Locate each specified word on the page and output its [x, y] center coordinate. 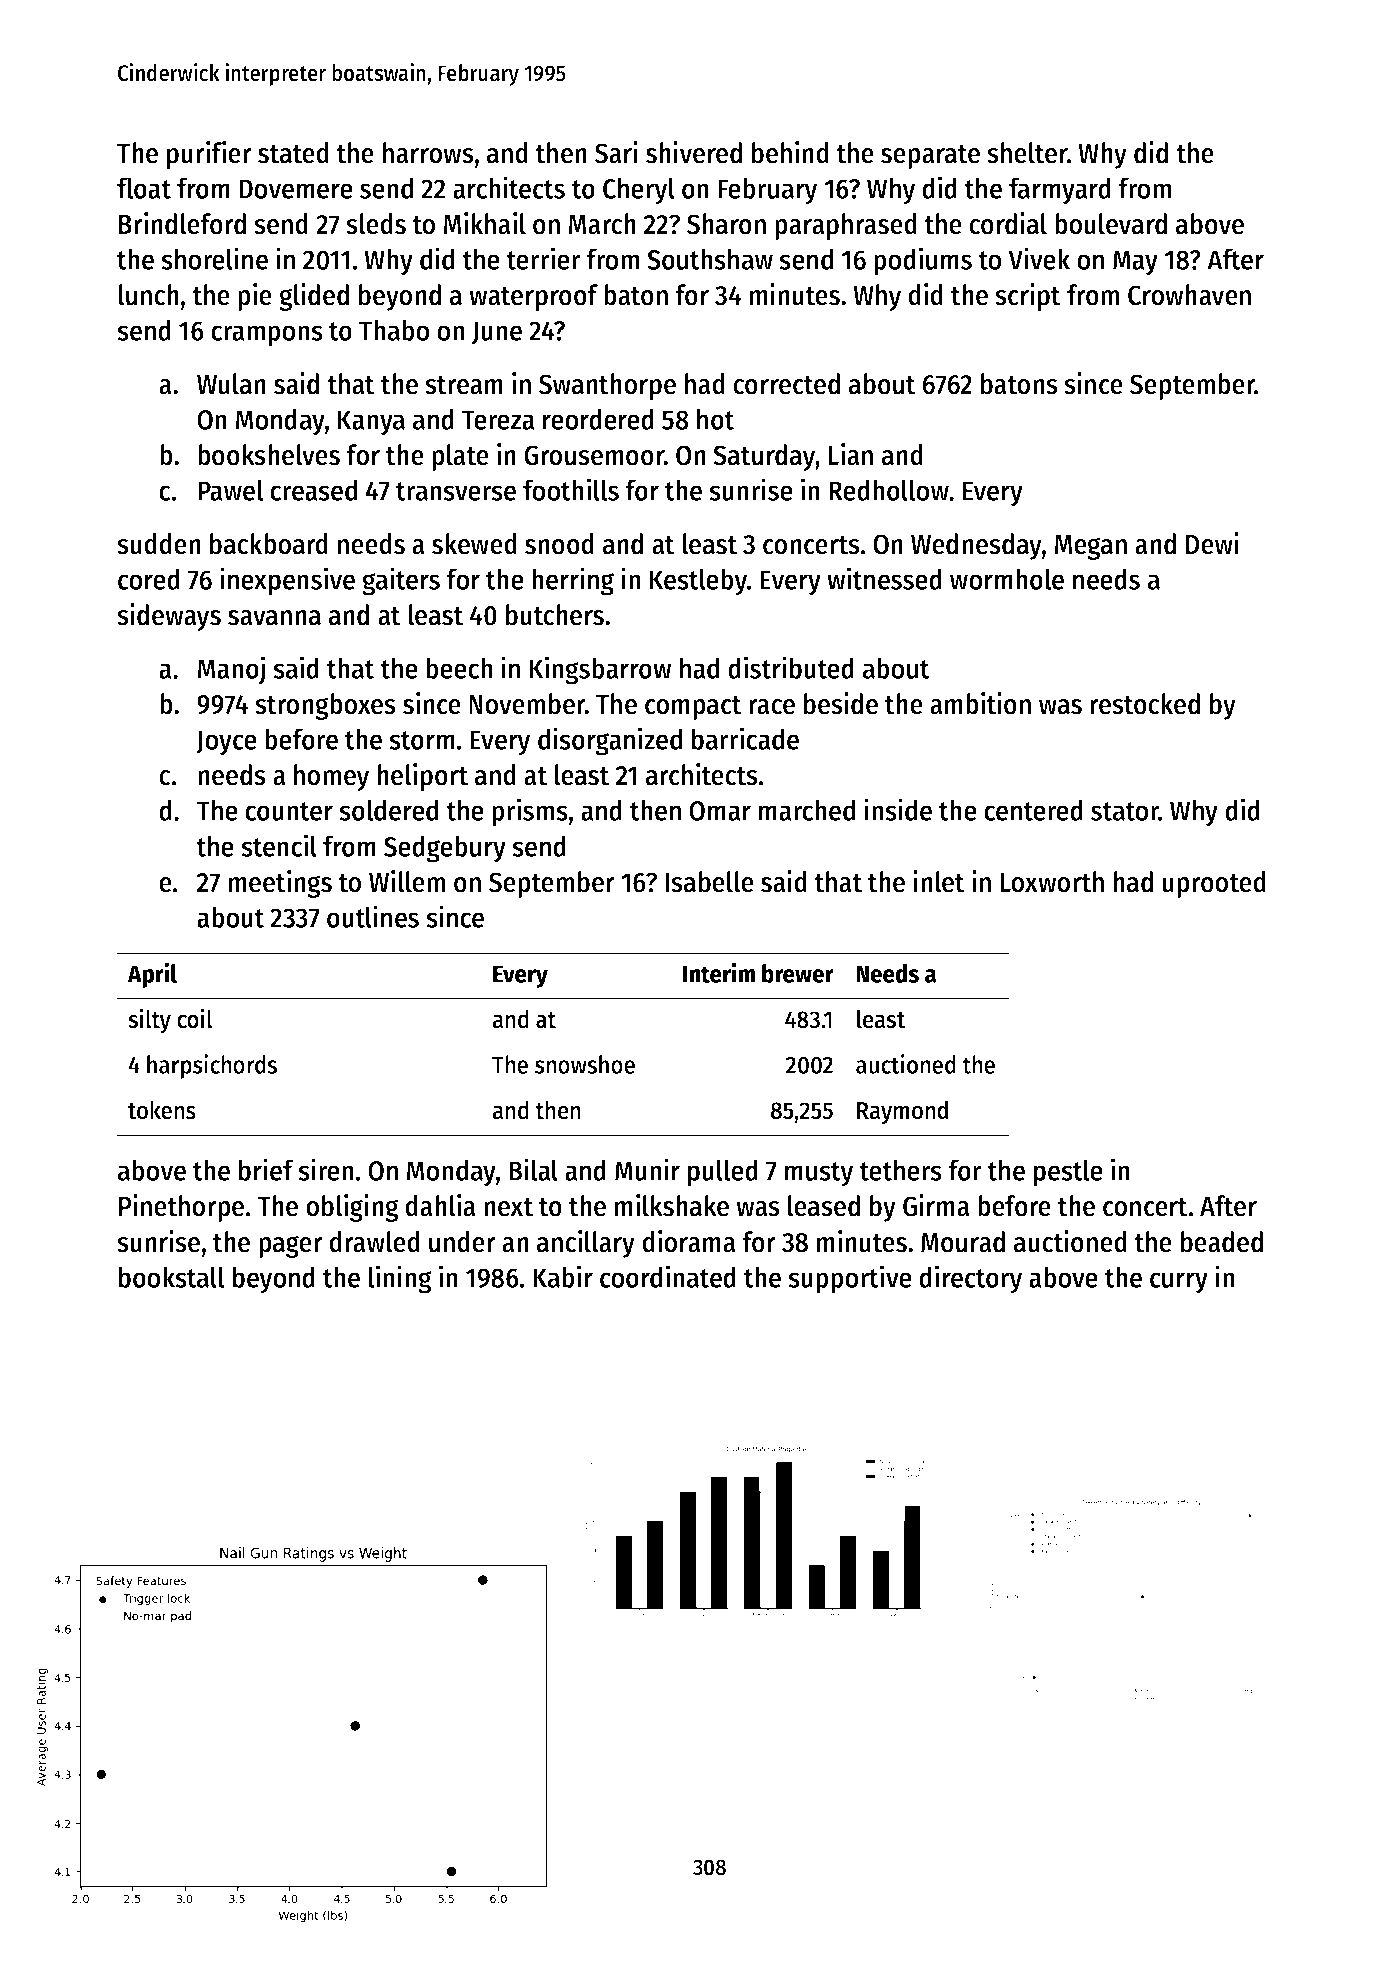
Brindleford [182, 223]
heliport [422, 777]
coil [195, 1018]
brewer [798, 973]
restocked [1145, 704]
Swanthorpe [607, 386]
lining [400, 1279]
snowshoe [585, 1064]
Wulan [231, 384]
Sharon [726, 224]
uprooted [1214, 884]
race [772, 707]
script [1028, 297]
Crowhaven [1189, 295]
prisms [530, 812]
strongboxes [325, 706]
